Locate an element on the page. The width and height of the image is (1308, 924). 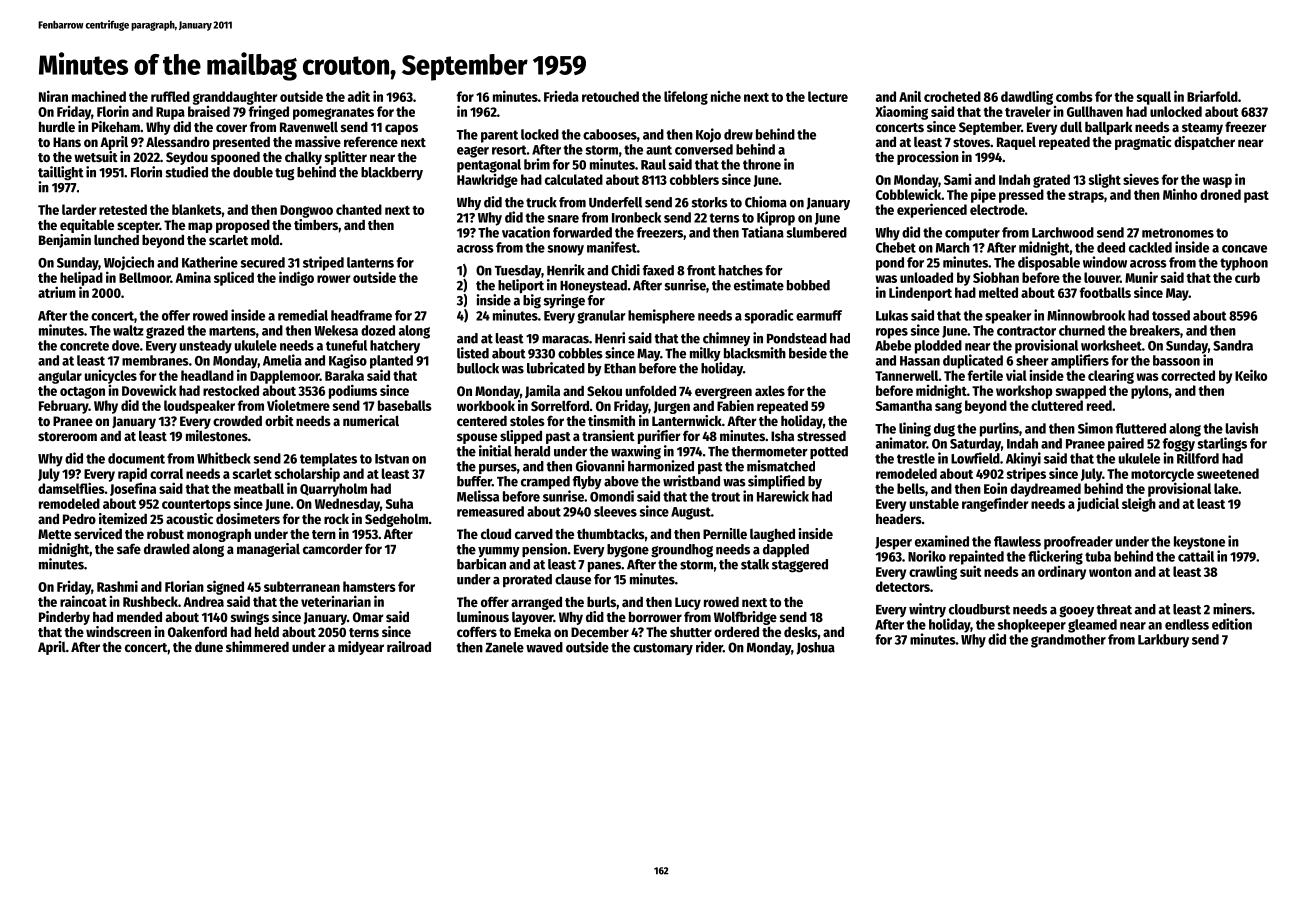
rider is located at coordinates (709, 647).
